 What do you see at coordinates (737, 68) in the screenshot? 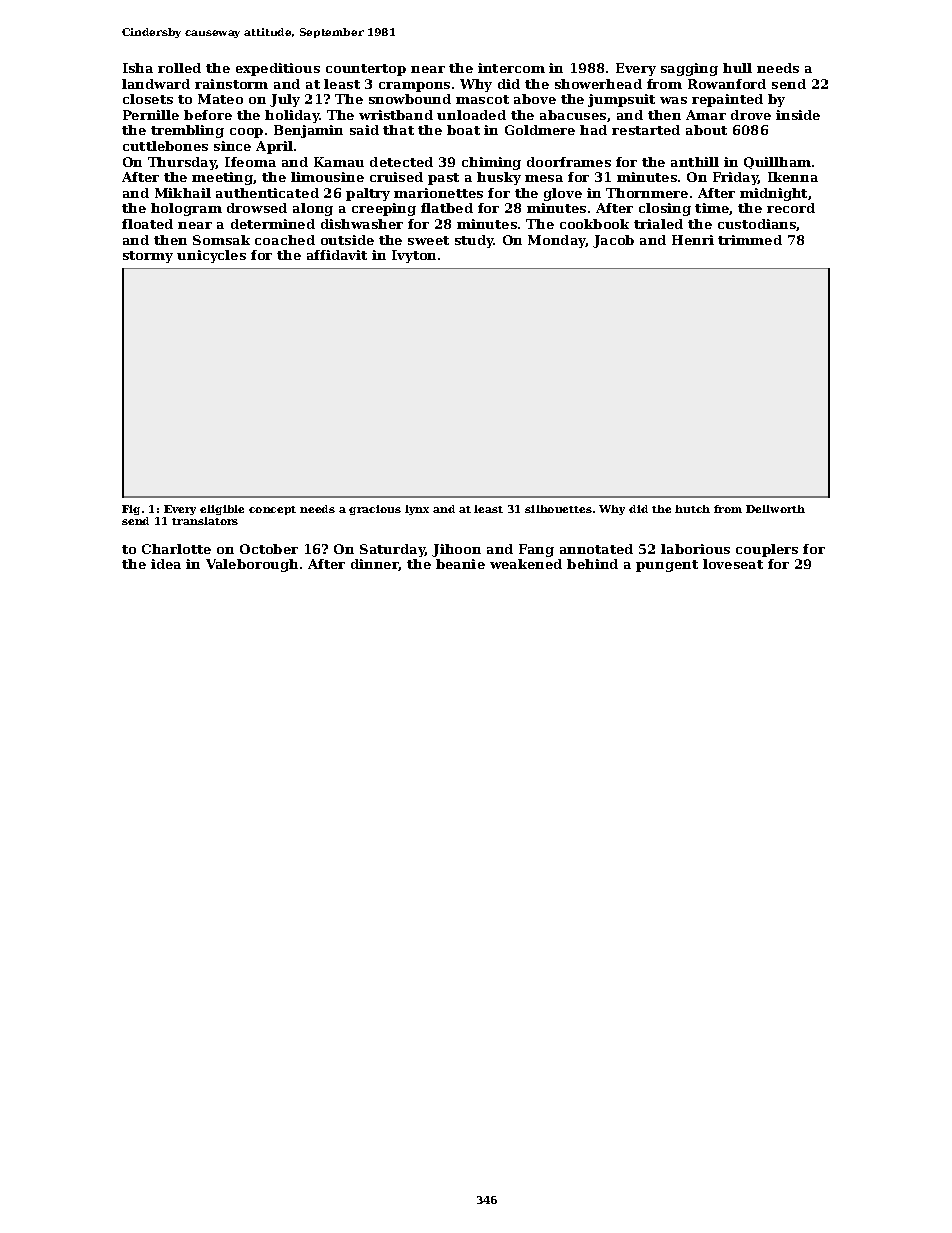
I see `hull` at bounding box center [737, 68].
